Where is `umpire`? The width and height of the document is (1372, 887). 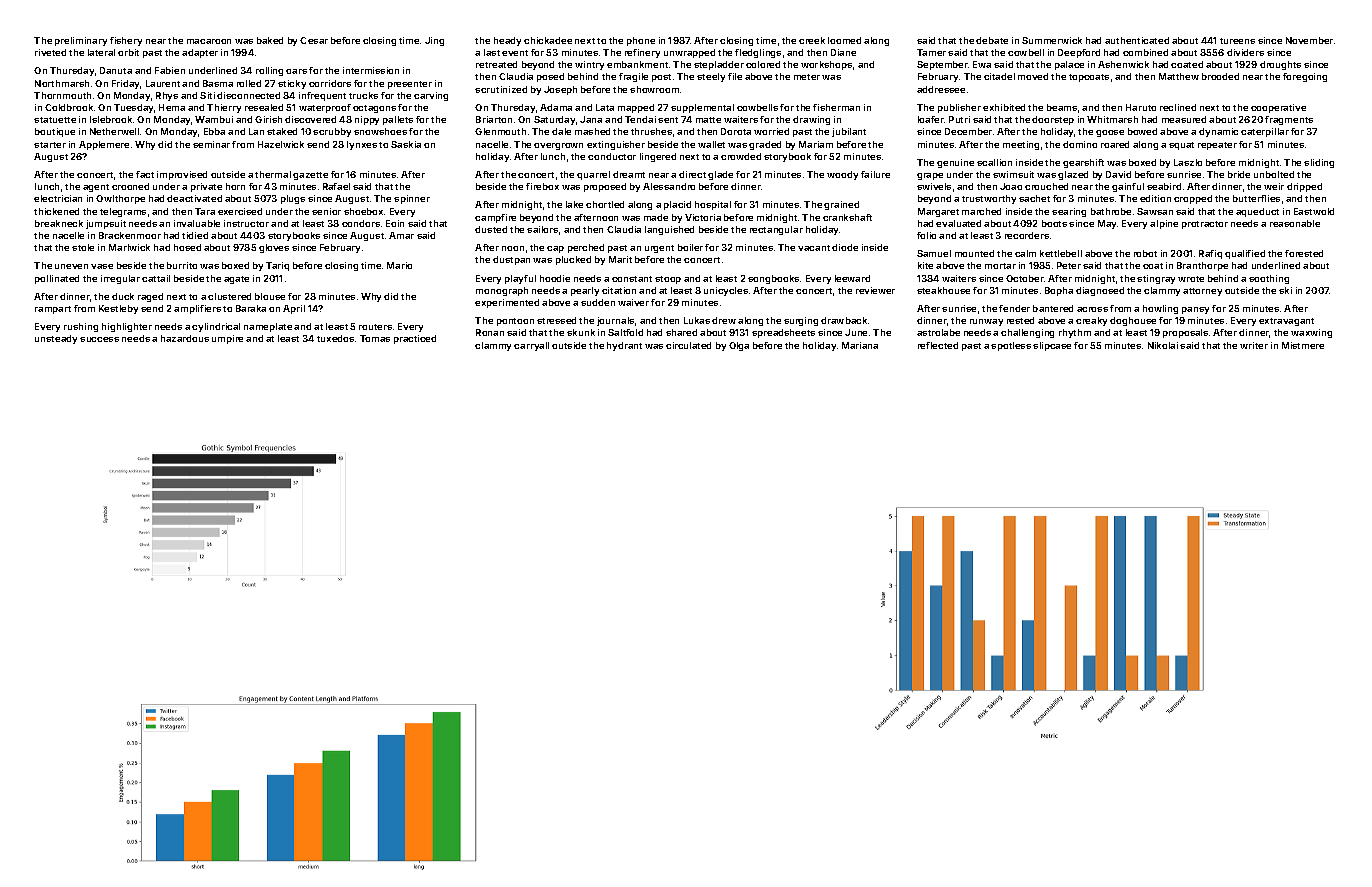 umpire is located at coordinates (227, 339).
